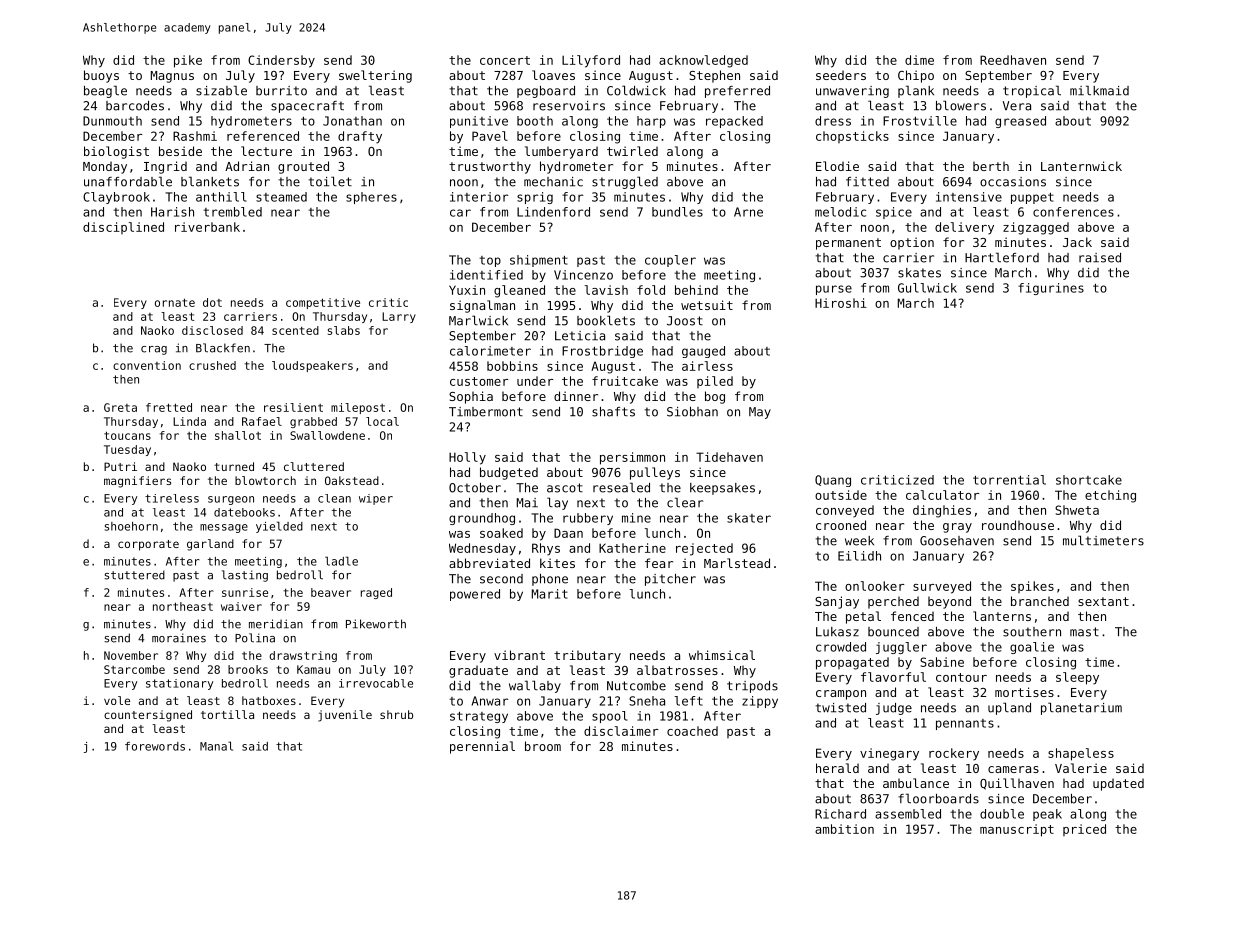 The height and width of the screenshot is (952, 1233). I want to click on acknowledged, so click(703, 61).
